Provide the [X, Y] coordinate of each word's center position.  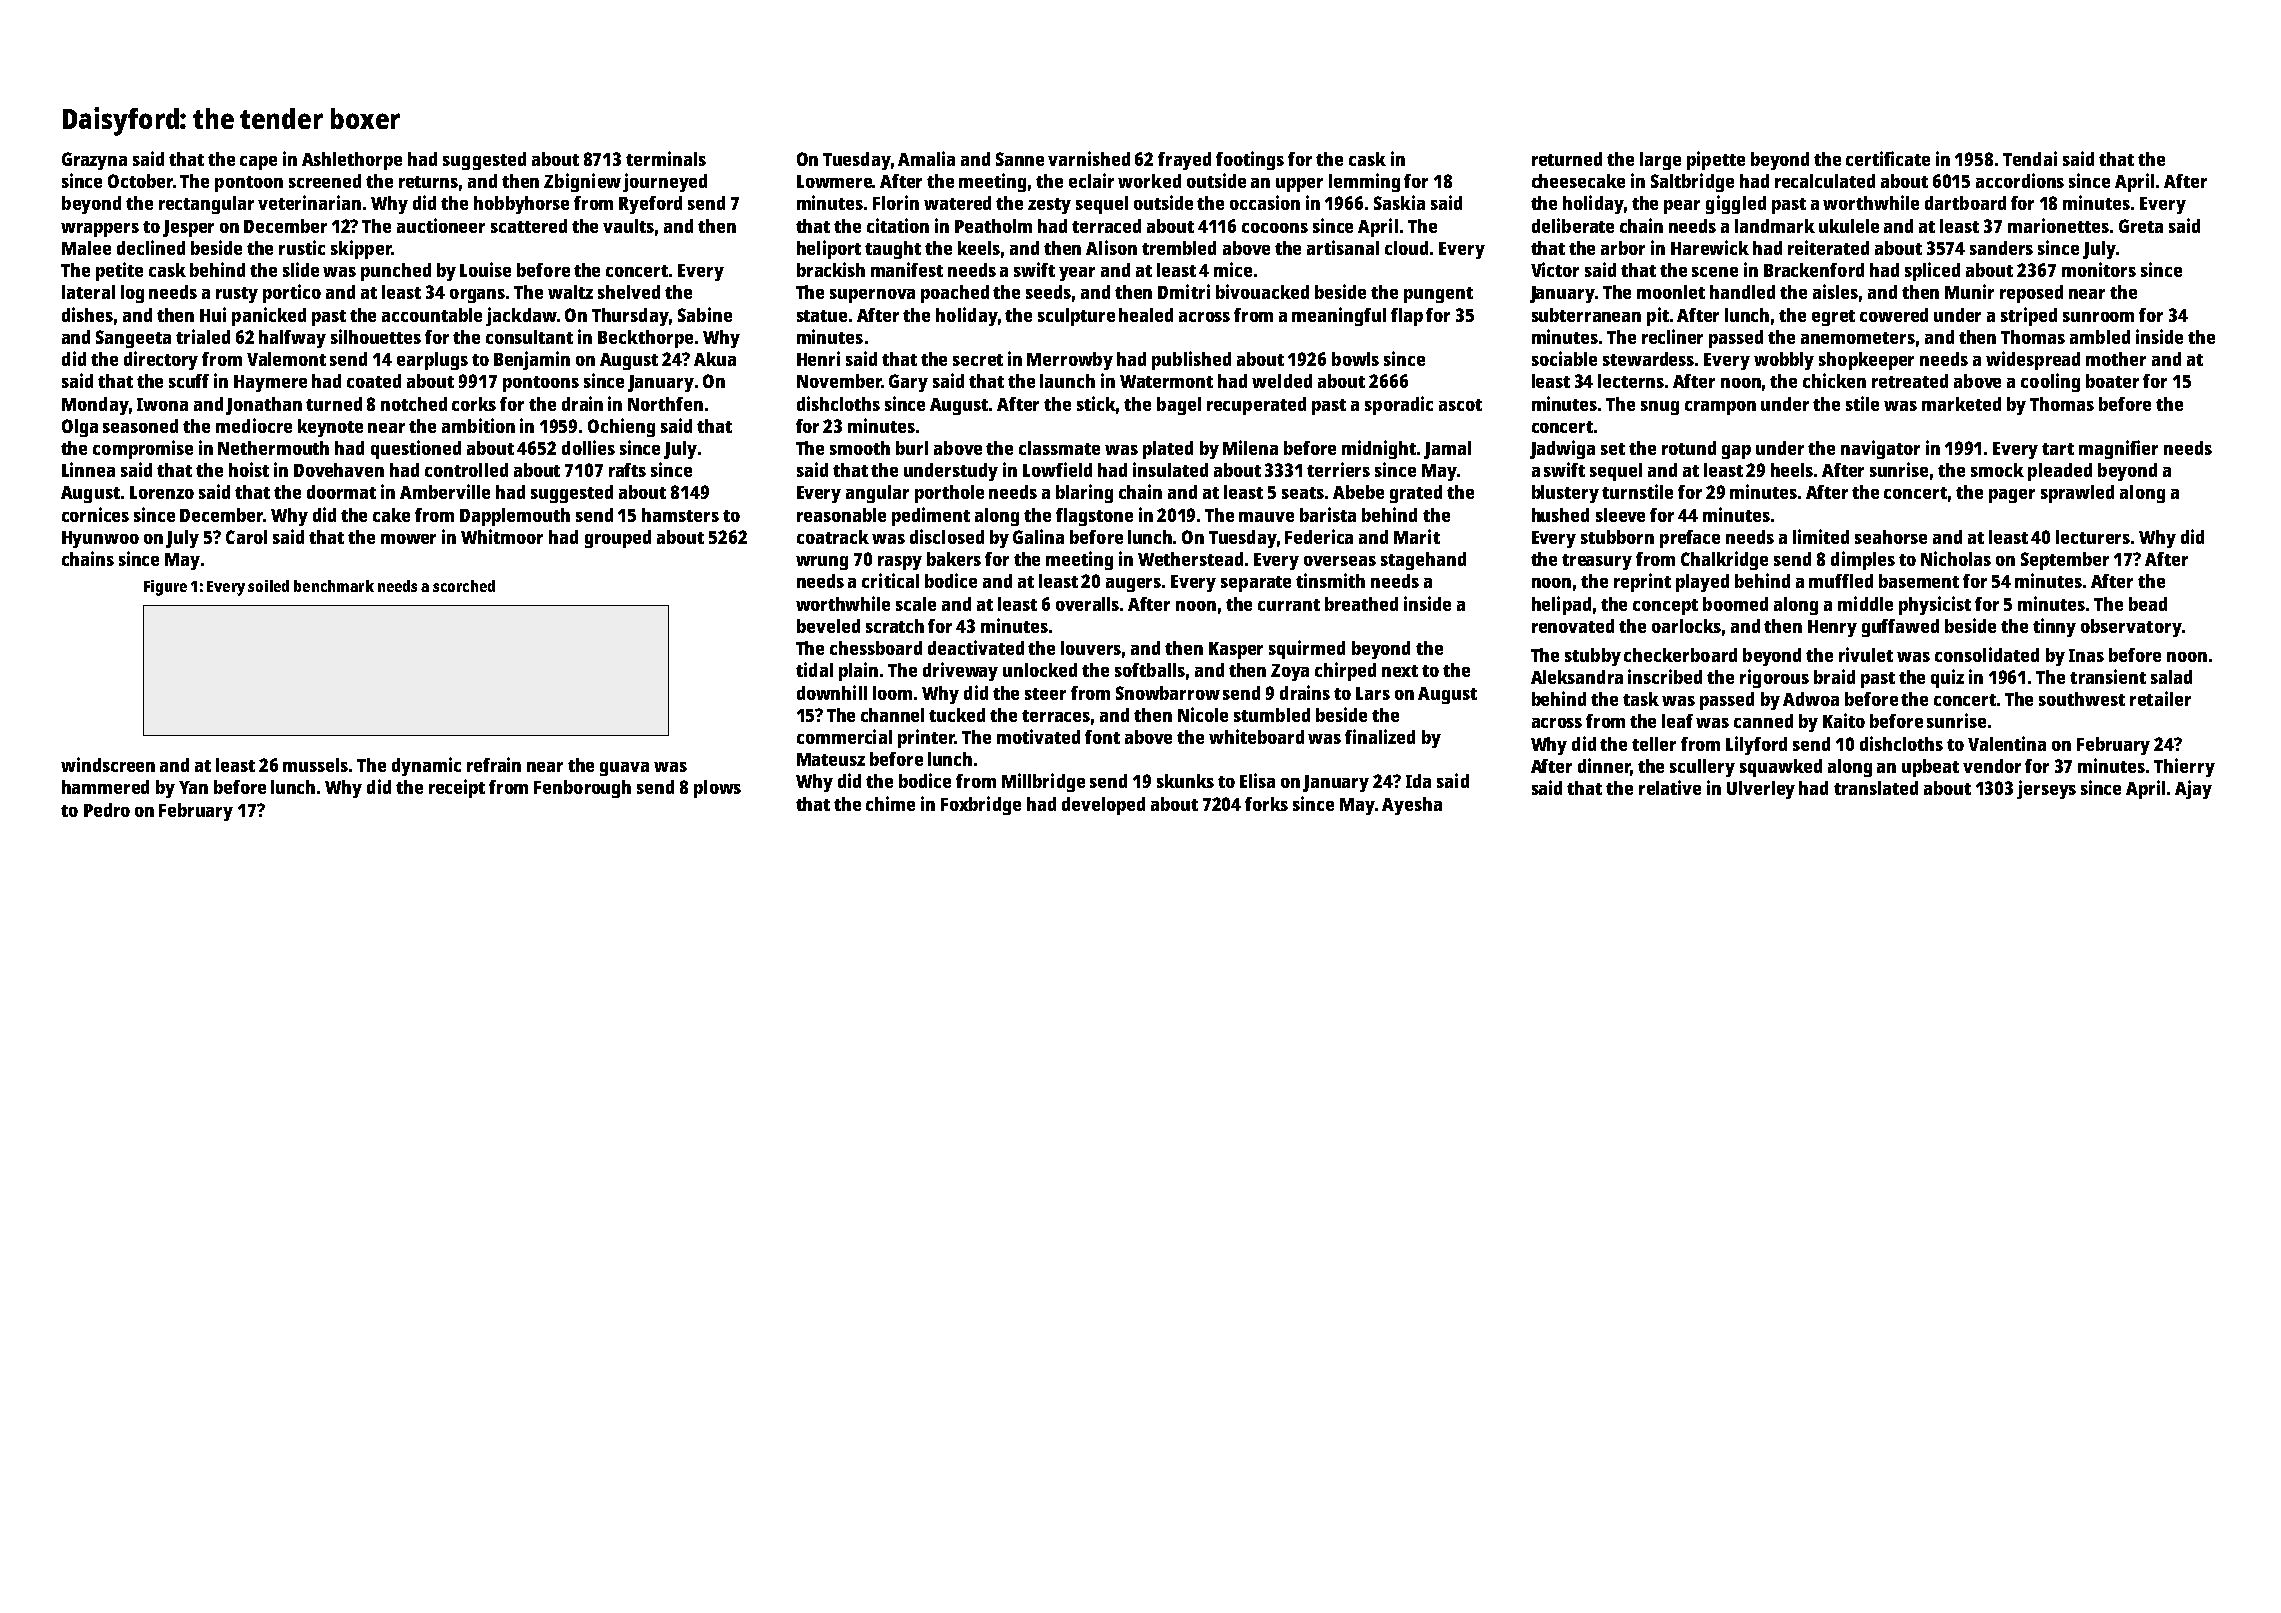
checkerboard [1680, 655]
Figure [165, 588]
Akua [715, 359]
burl [912, 448]
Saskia [1399, 202]
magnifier [2118, 449]
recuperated [1256, 406]
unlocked [1040, 670]
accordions [2020, 180]
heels [1792, 470]
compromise [143, 449]
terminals [666, 158]
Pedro [107, 810]
